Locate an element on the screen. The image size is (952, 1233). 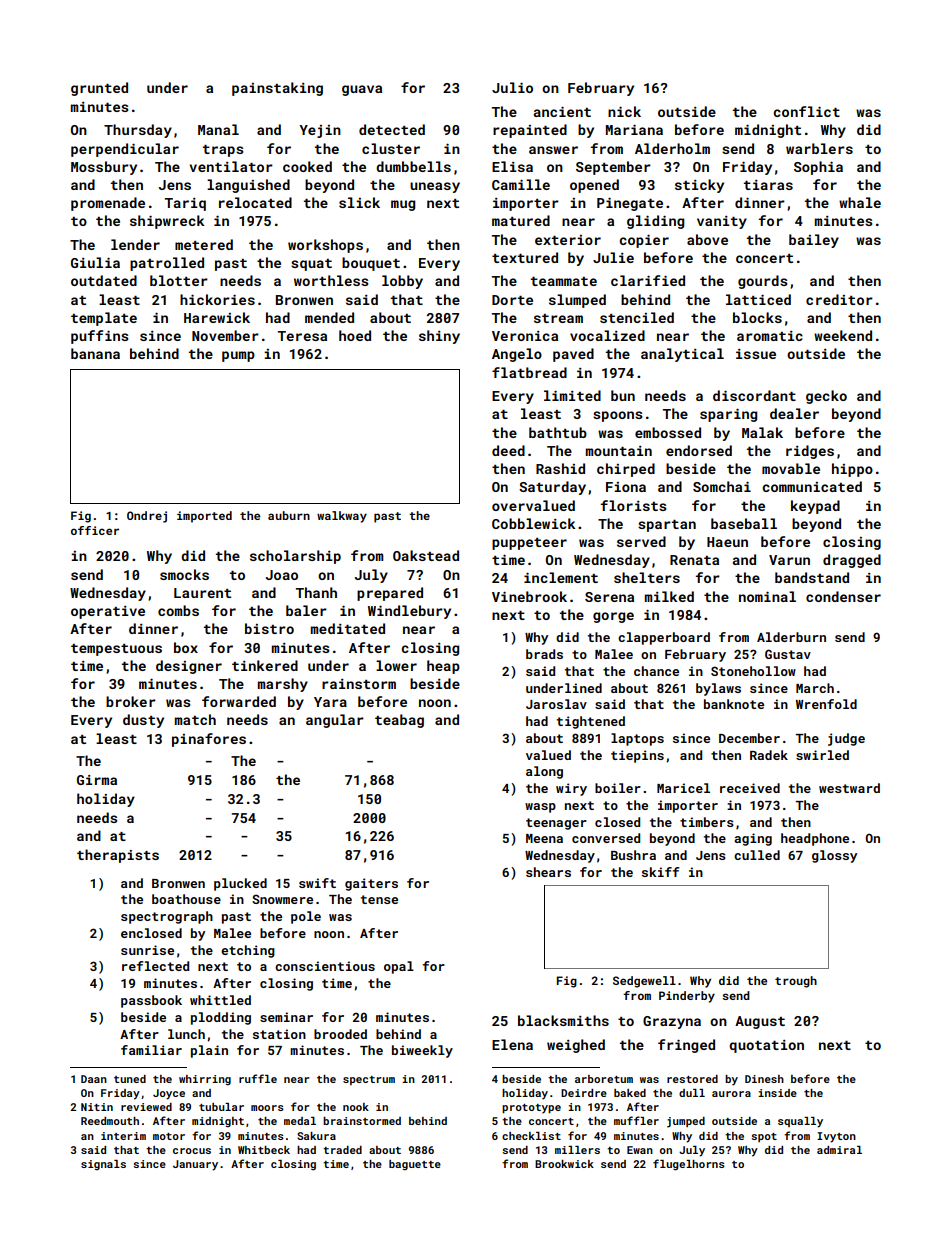
admiral is located at coordinates (839, 1150).
